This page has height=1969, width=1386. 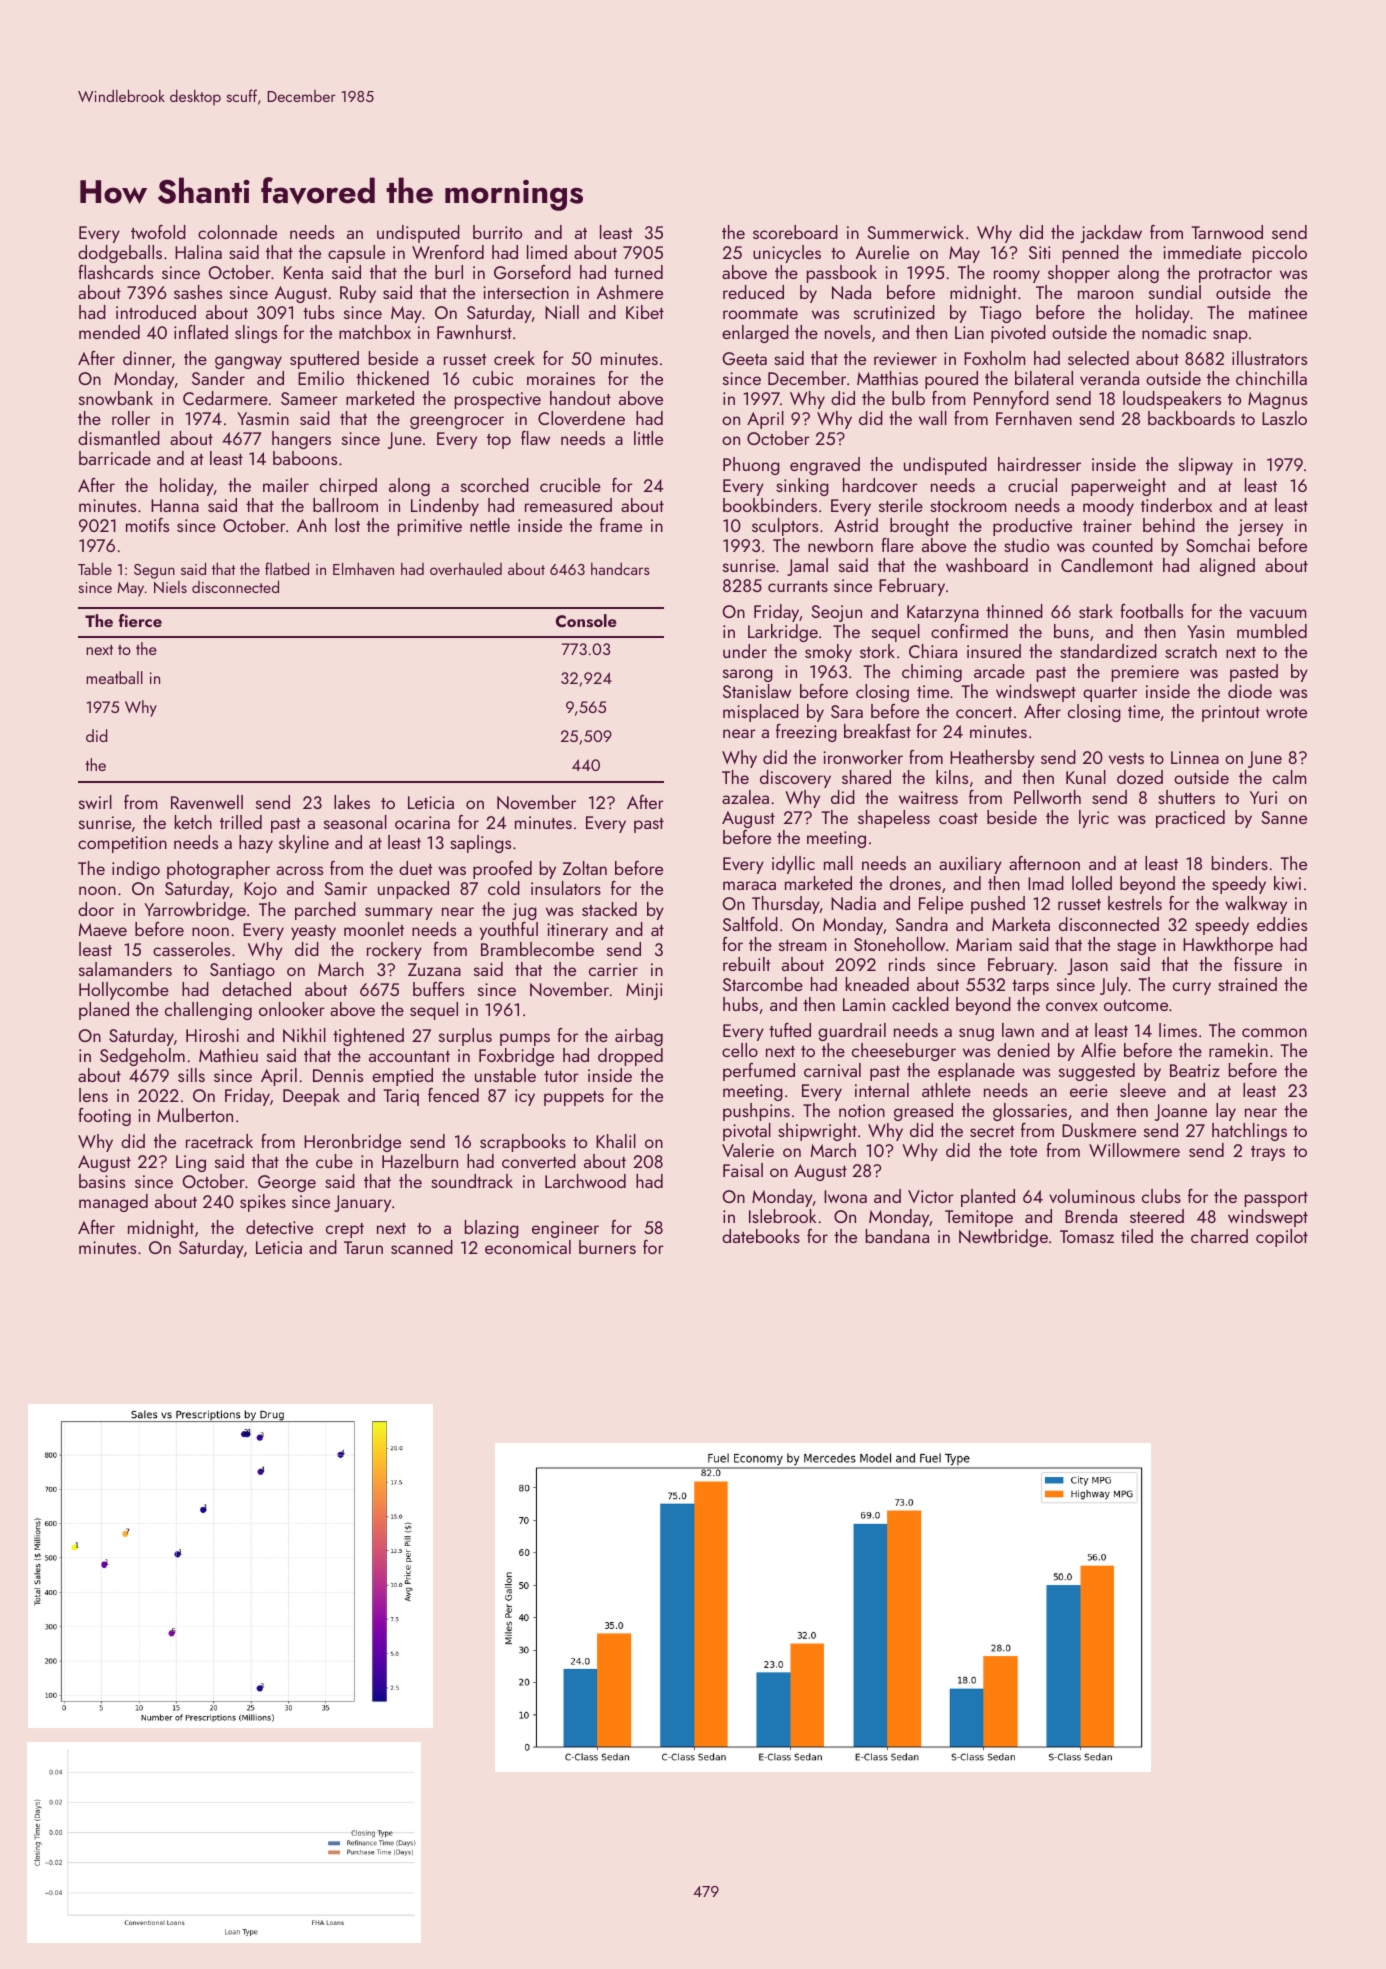 I want to click on mumbled, so click(x=1272, y=631).
